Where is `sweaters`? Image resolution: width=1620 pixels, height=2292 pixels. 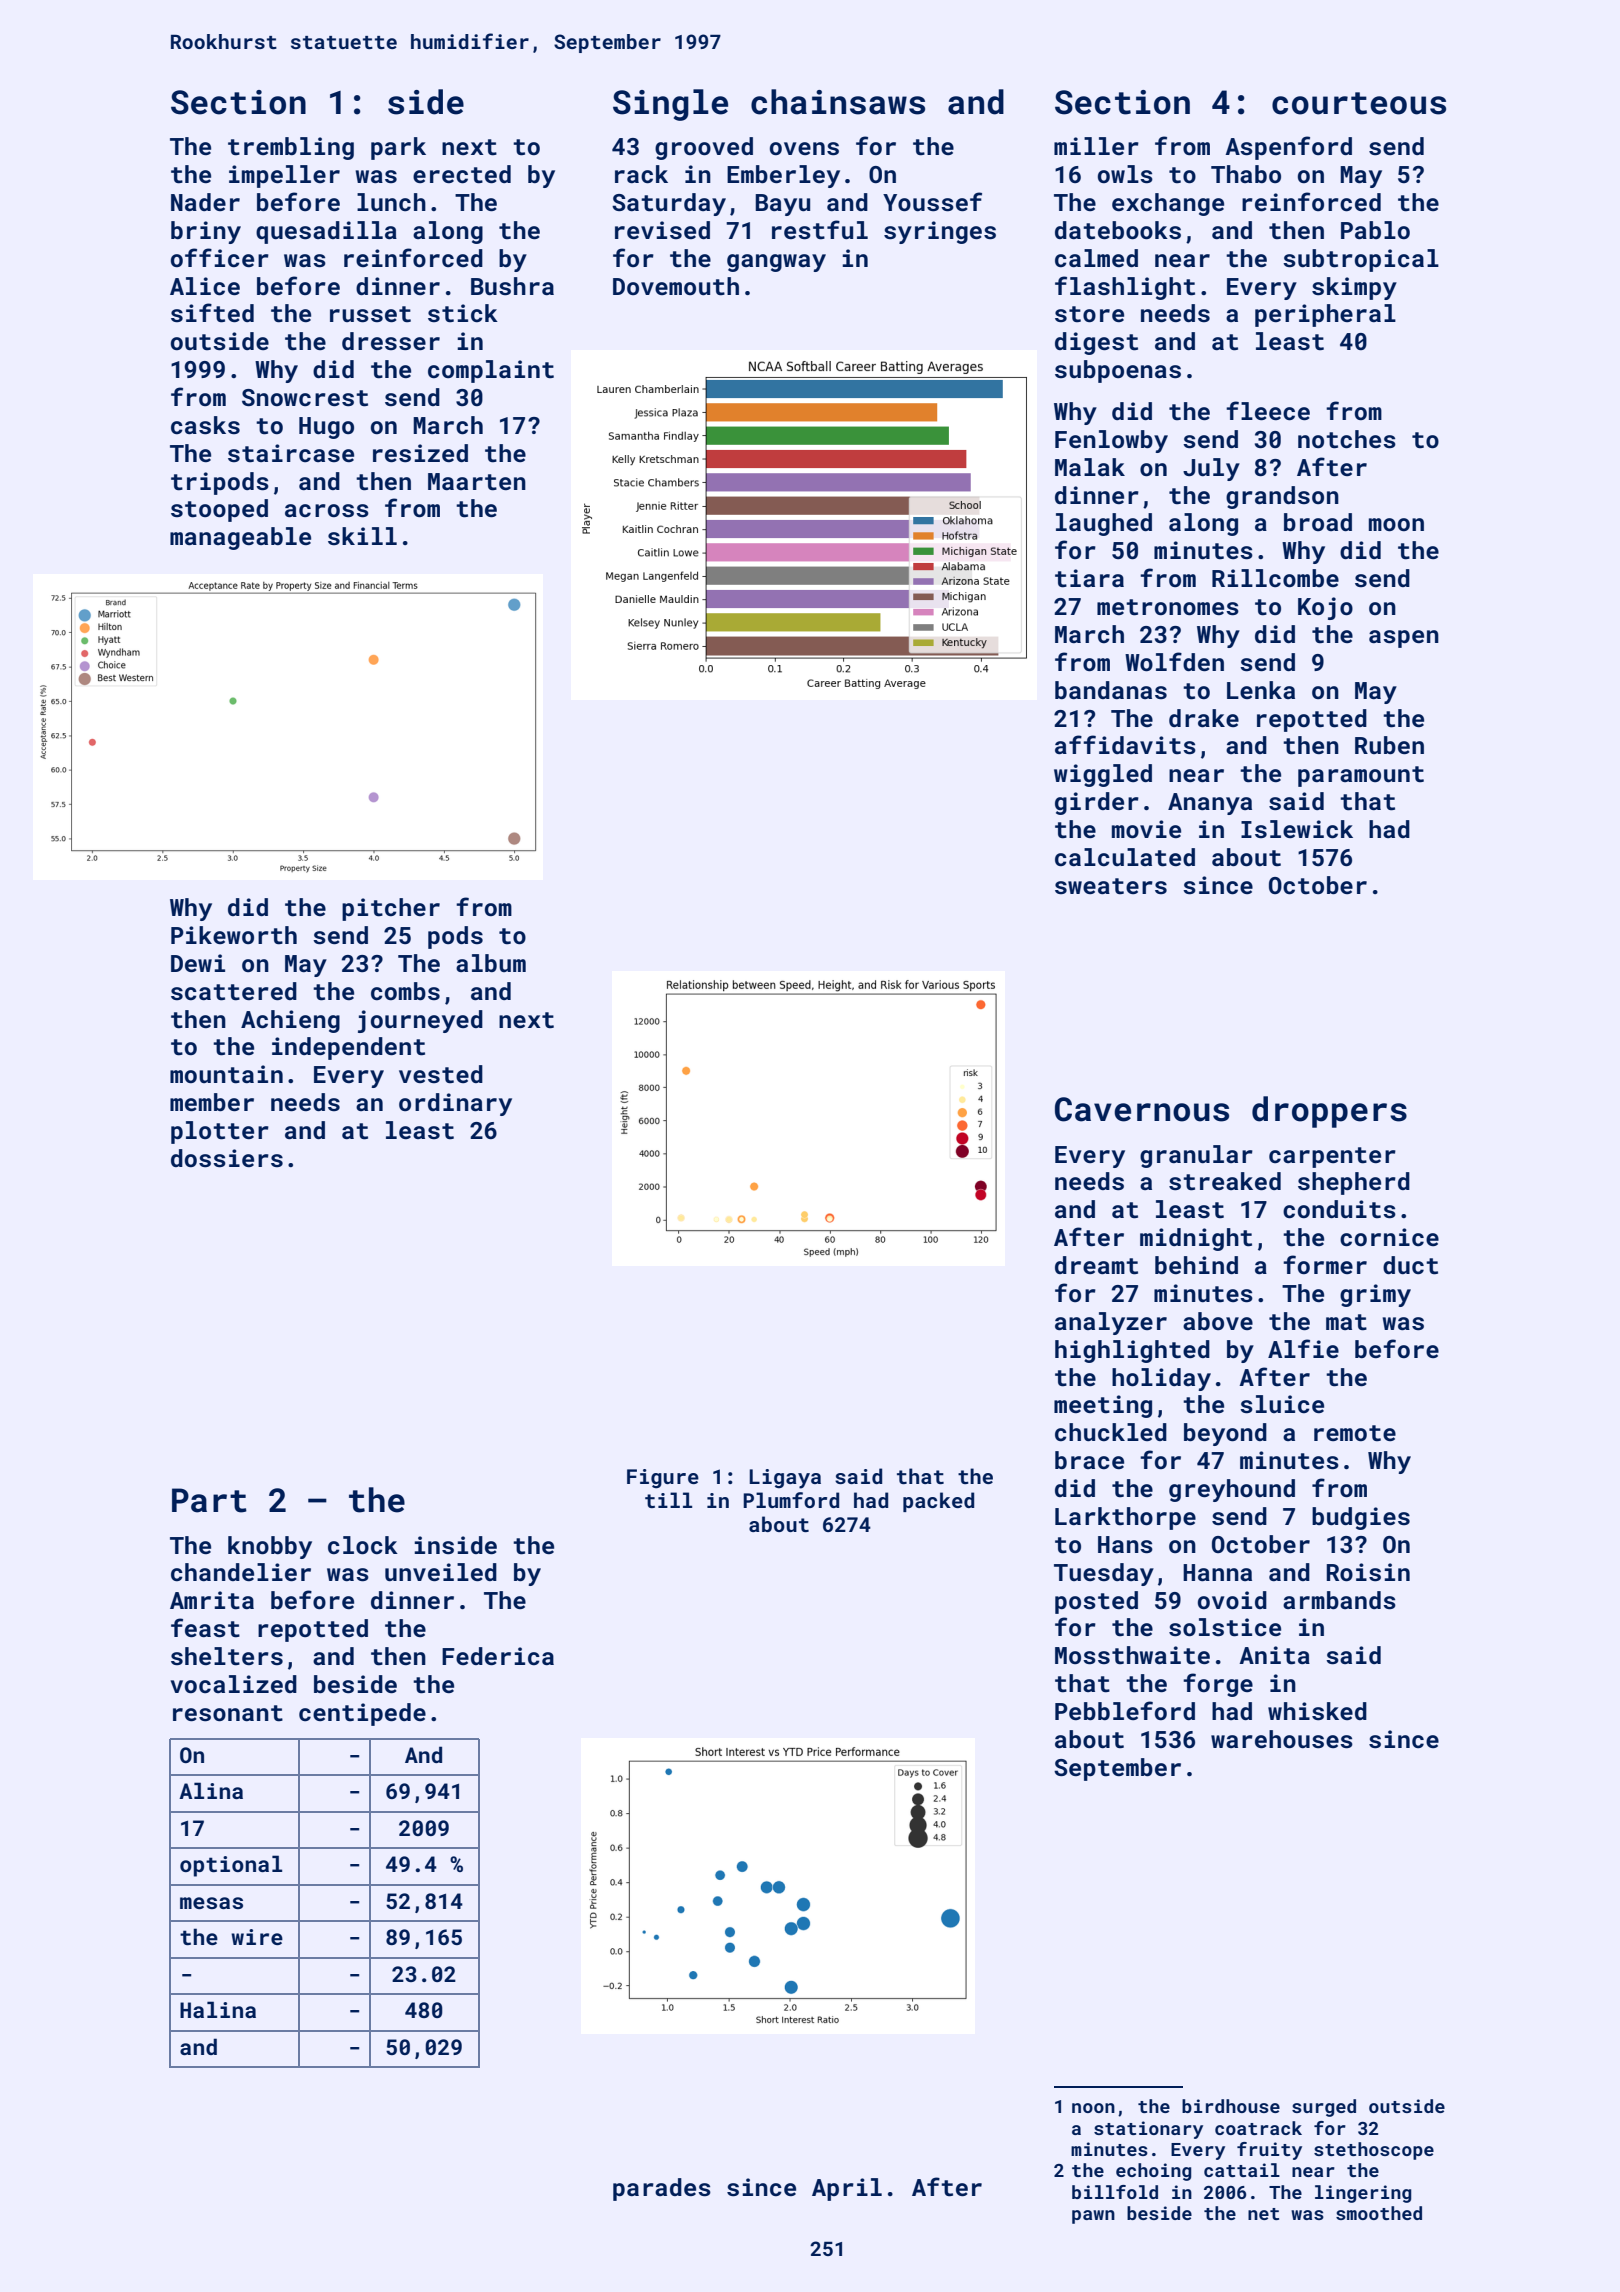
sweaters is located at coordinates (1111, 886).
